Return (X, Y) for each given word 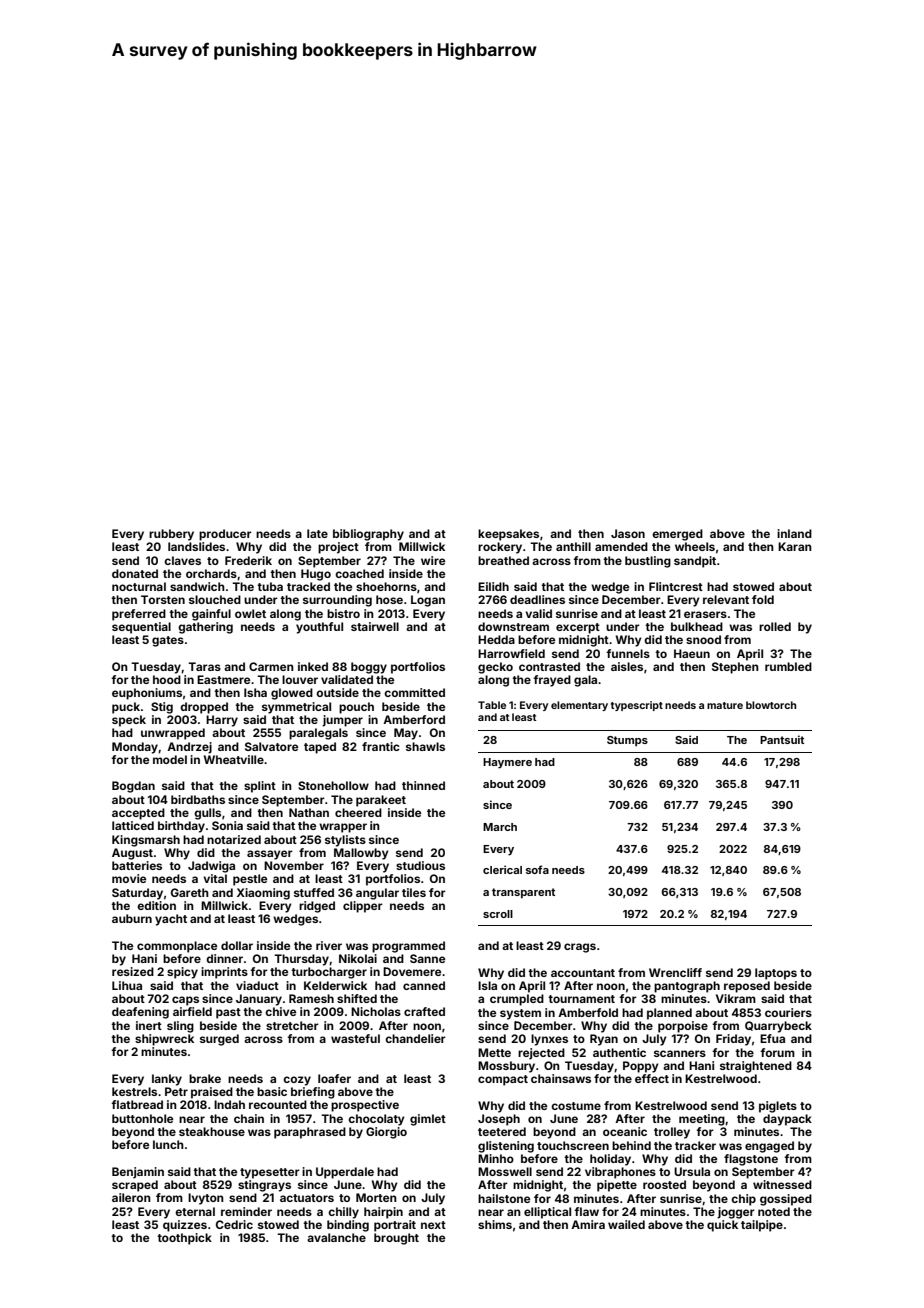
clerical (502, 869)
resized (133, 971)
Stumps (627, 741)
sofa (537, 869)
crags (580, 948)
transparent (523, 893)
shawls (425, 746)
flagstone (751, 1160)
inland (794, 533)
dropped (204, 708)
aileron (131, 1197)
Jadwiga (211, 867)
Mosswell (505, 1171)
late (317, 533)
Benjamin (138, 1173)
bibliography (368, 535)
